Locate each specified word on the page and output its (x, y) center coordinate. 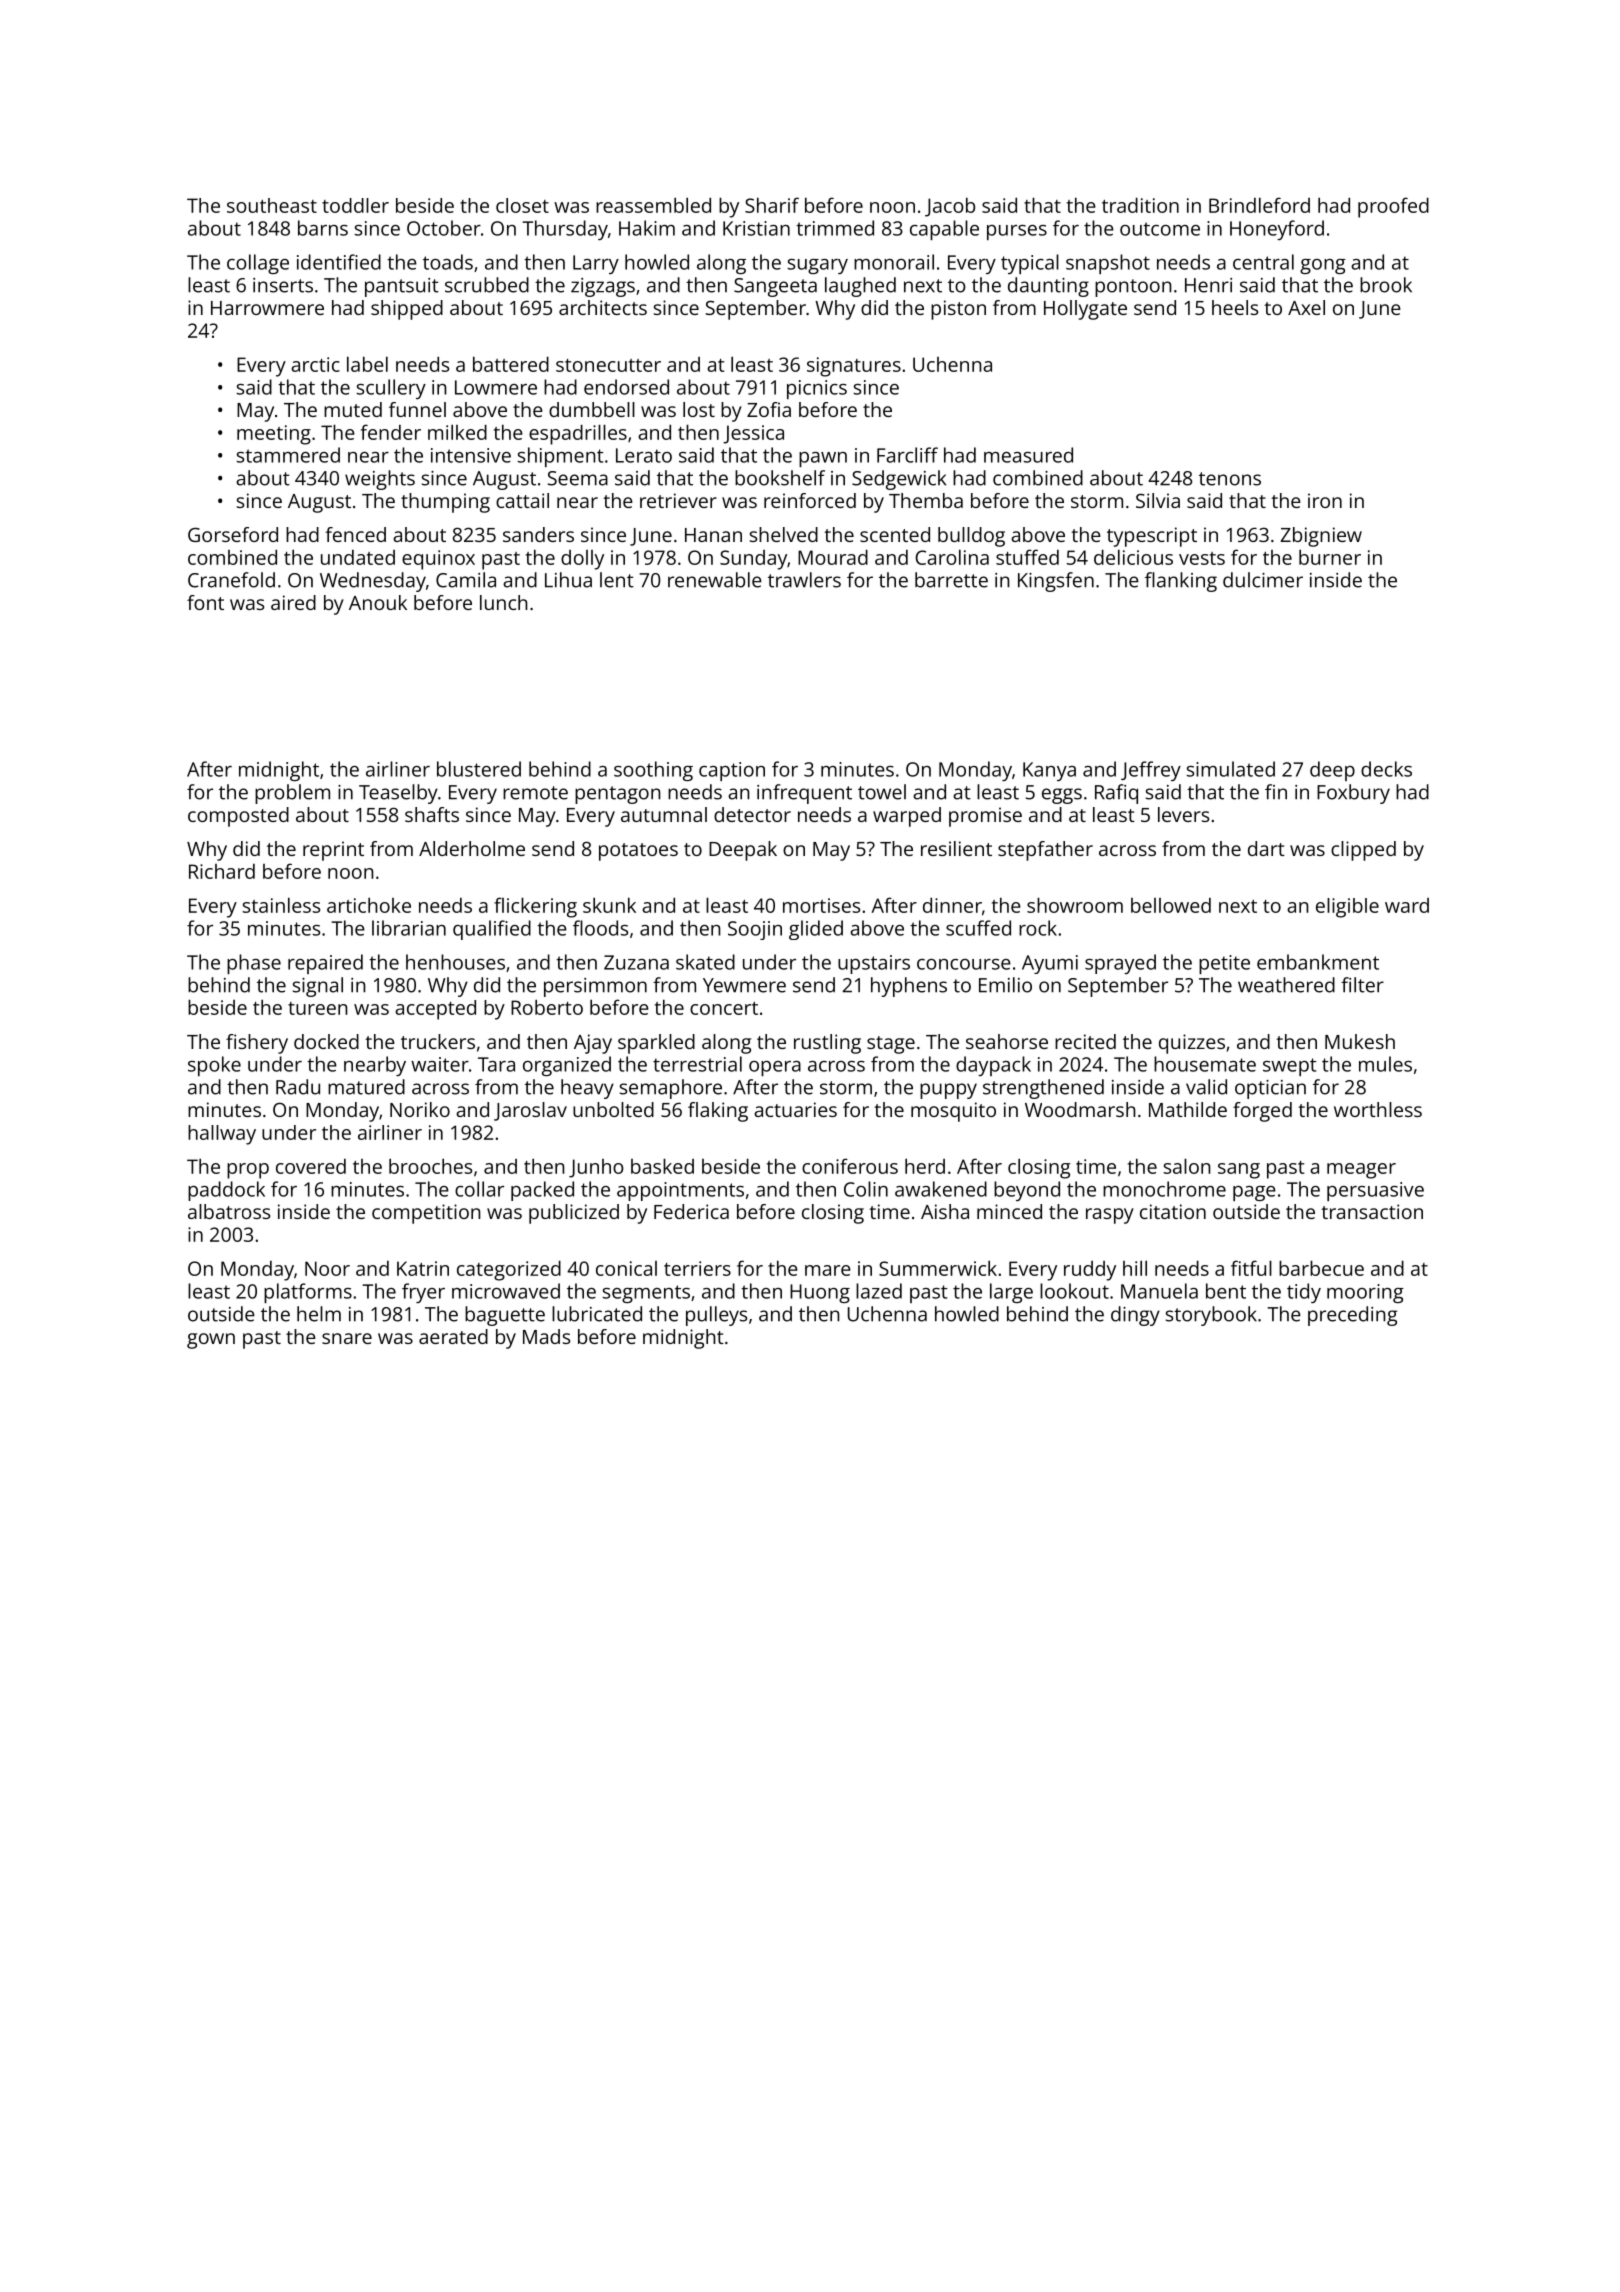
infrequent (804, 794)
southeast (272, 205)
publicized (574, 1214)
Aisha (945, 1211)
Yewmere (744, 985)
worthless (1378, 1109)
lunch (504, 602)
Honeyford (1277, 230)
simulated (1230, 769)
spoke (214, 1066)
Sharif (772, 205)
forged (1262, 1112)
